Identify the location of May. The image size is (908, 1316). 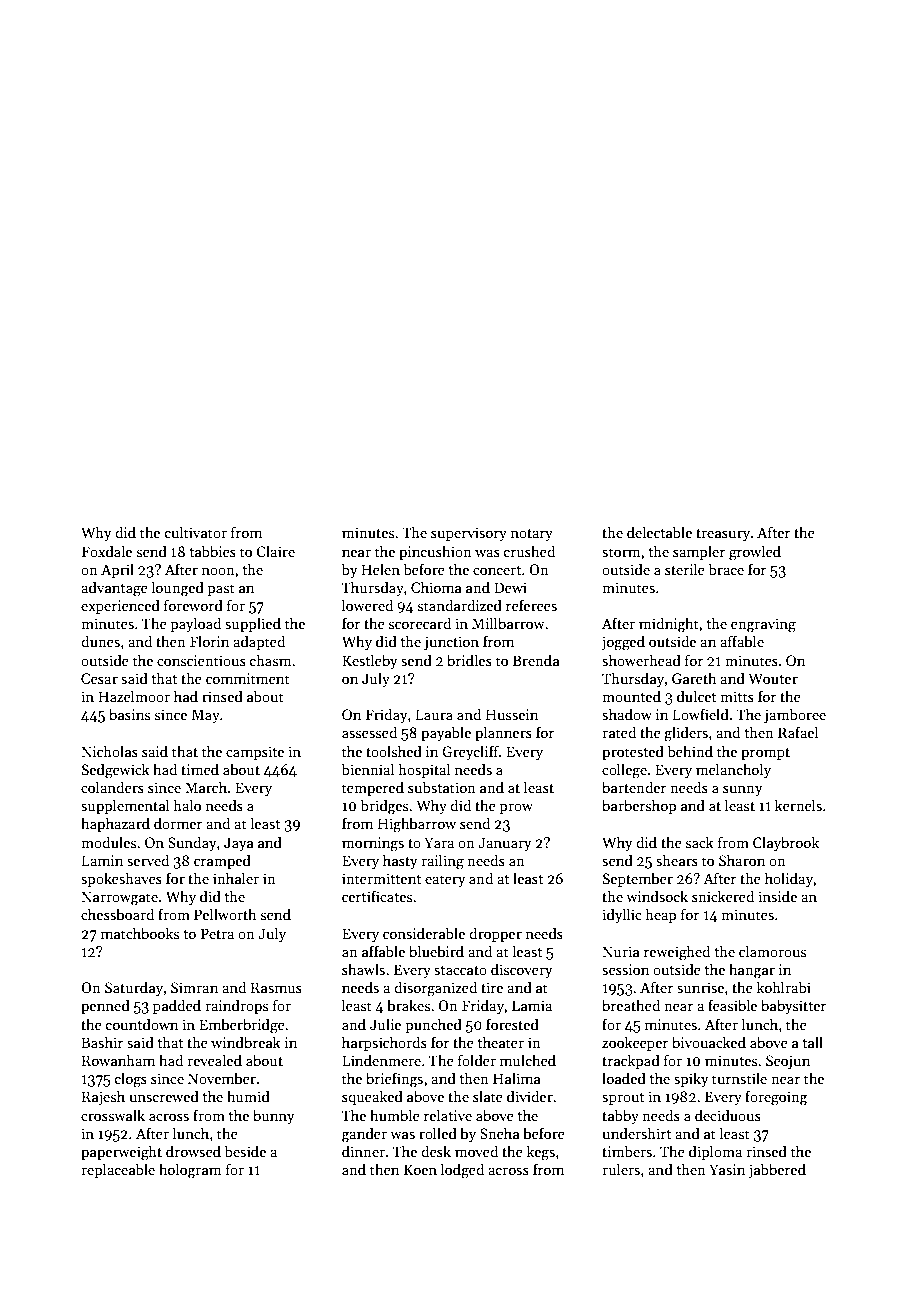
(206, 716).
